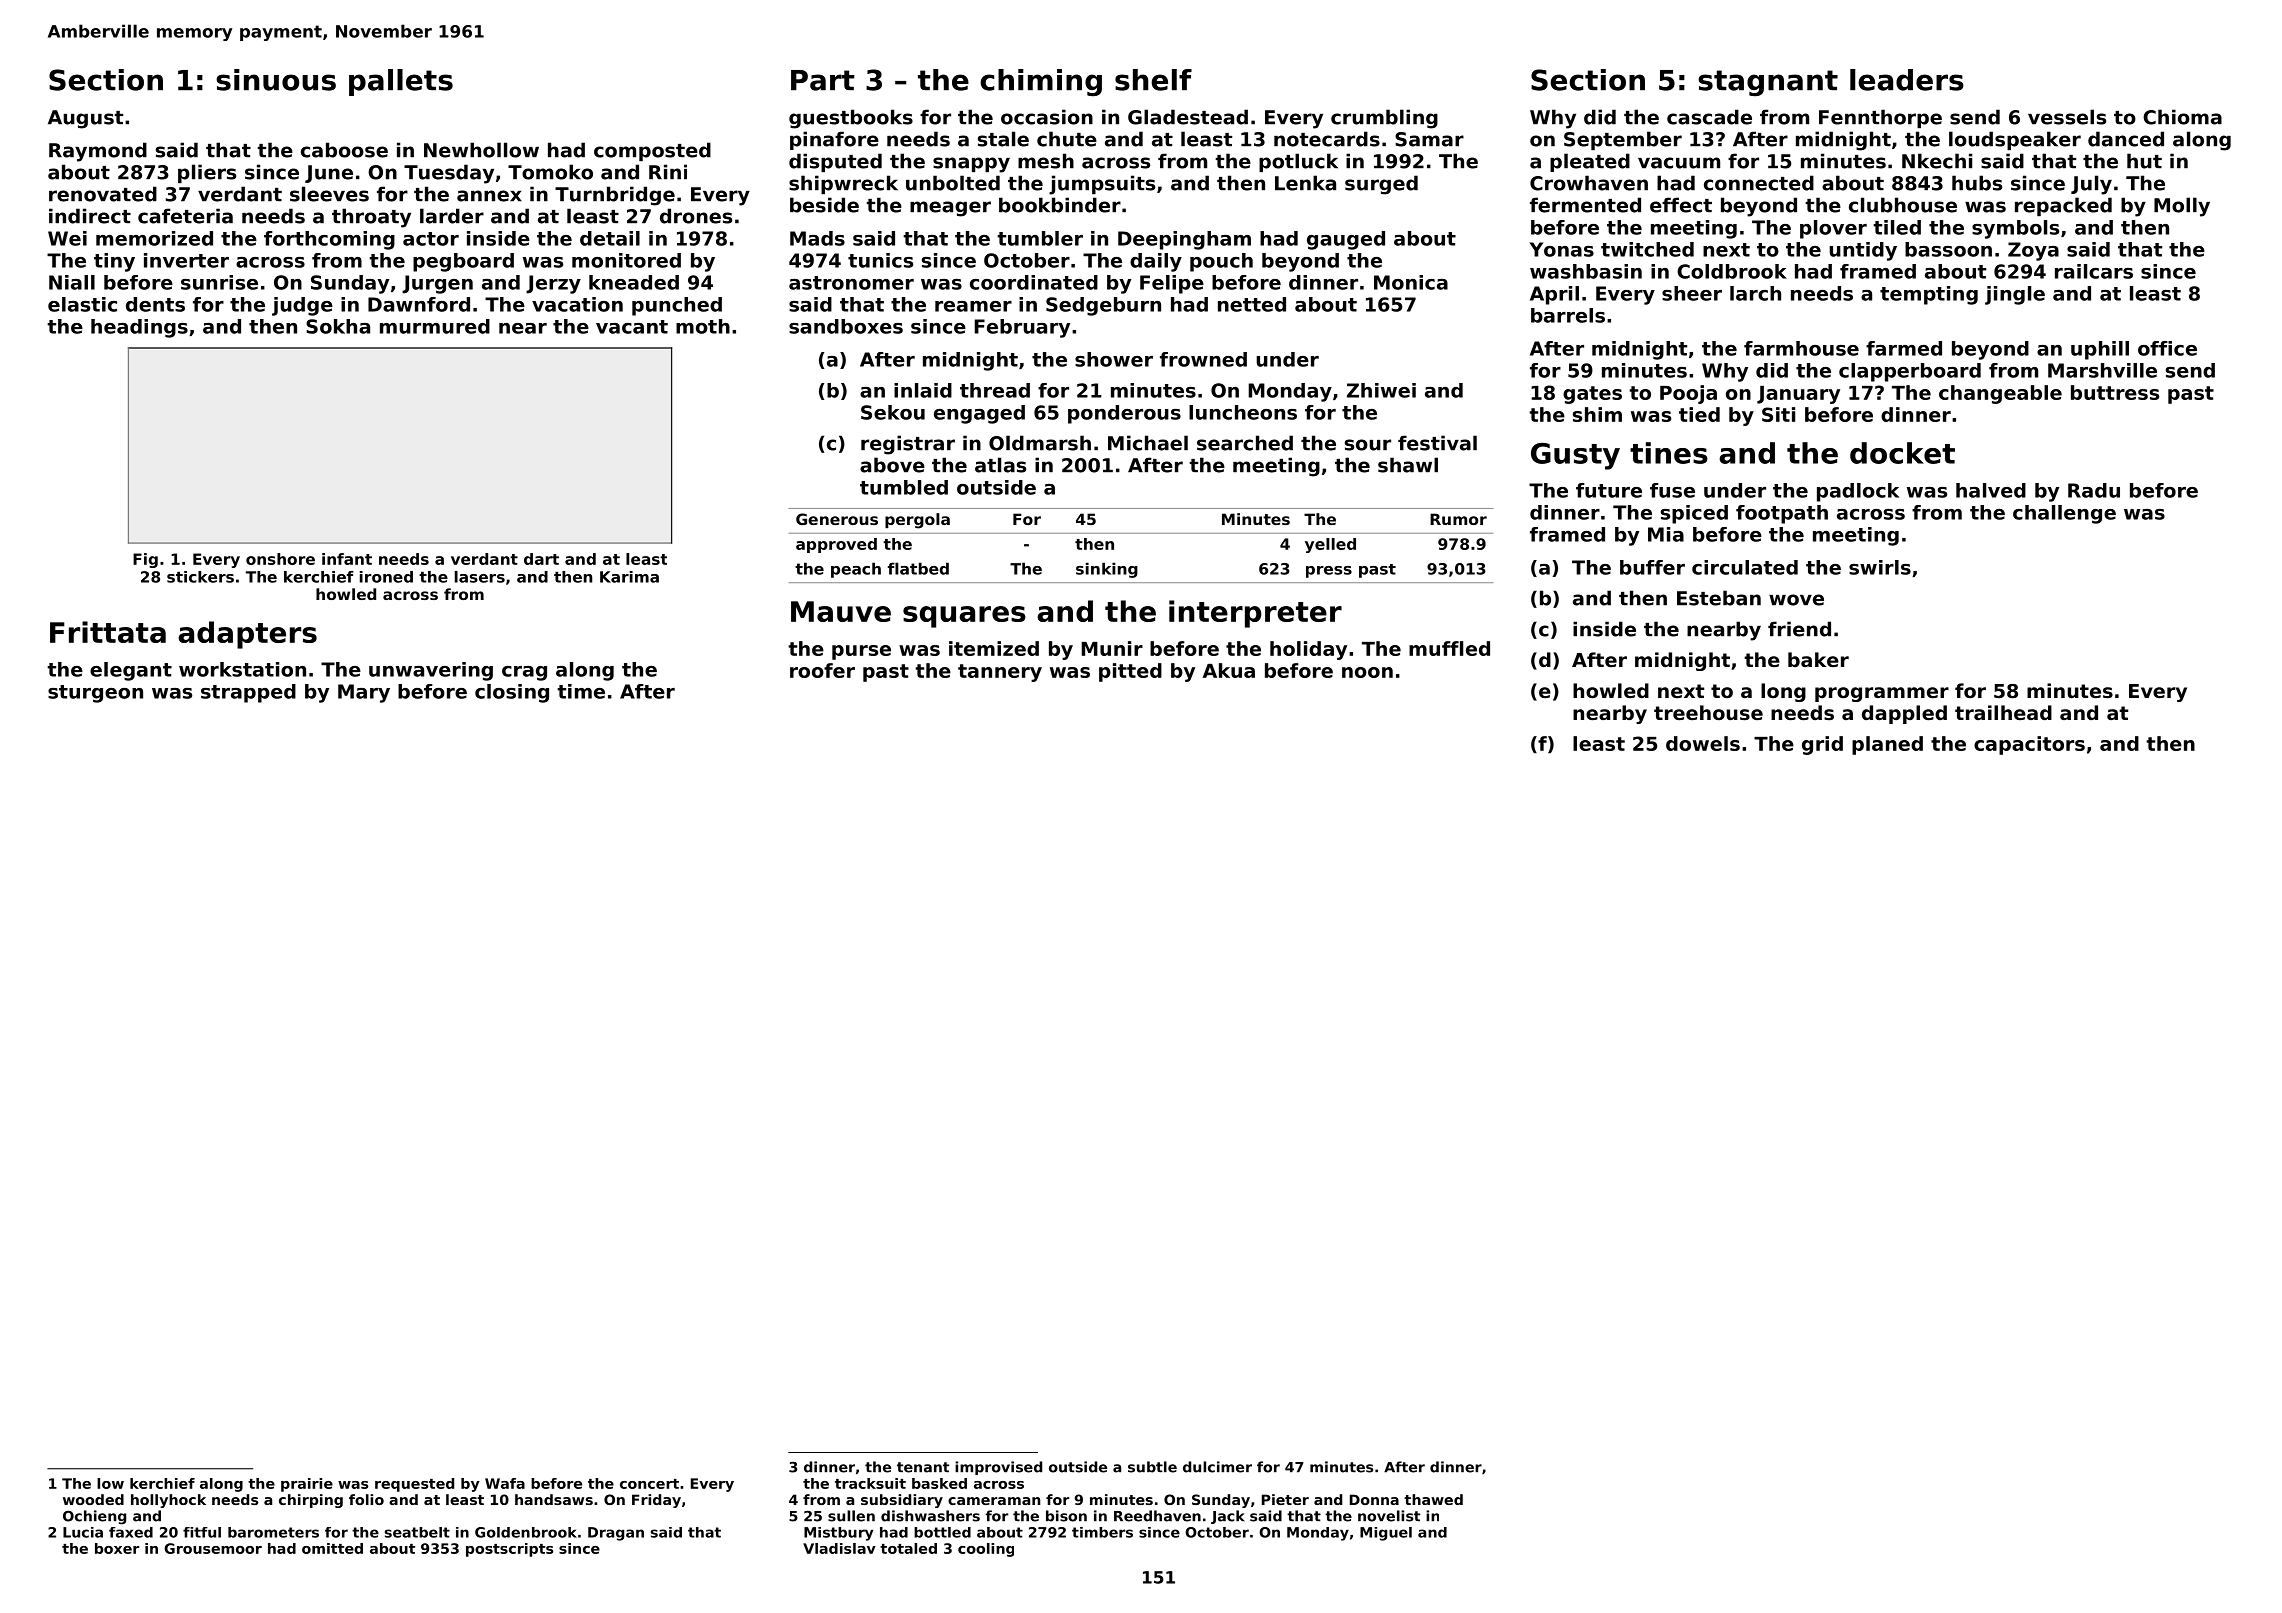 The width and height of the page is (2282, 1613). Describe the element at coordinates (2115, 392) in the page. I see `buttress` at that location.
